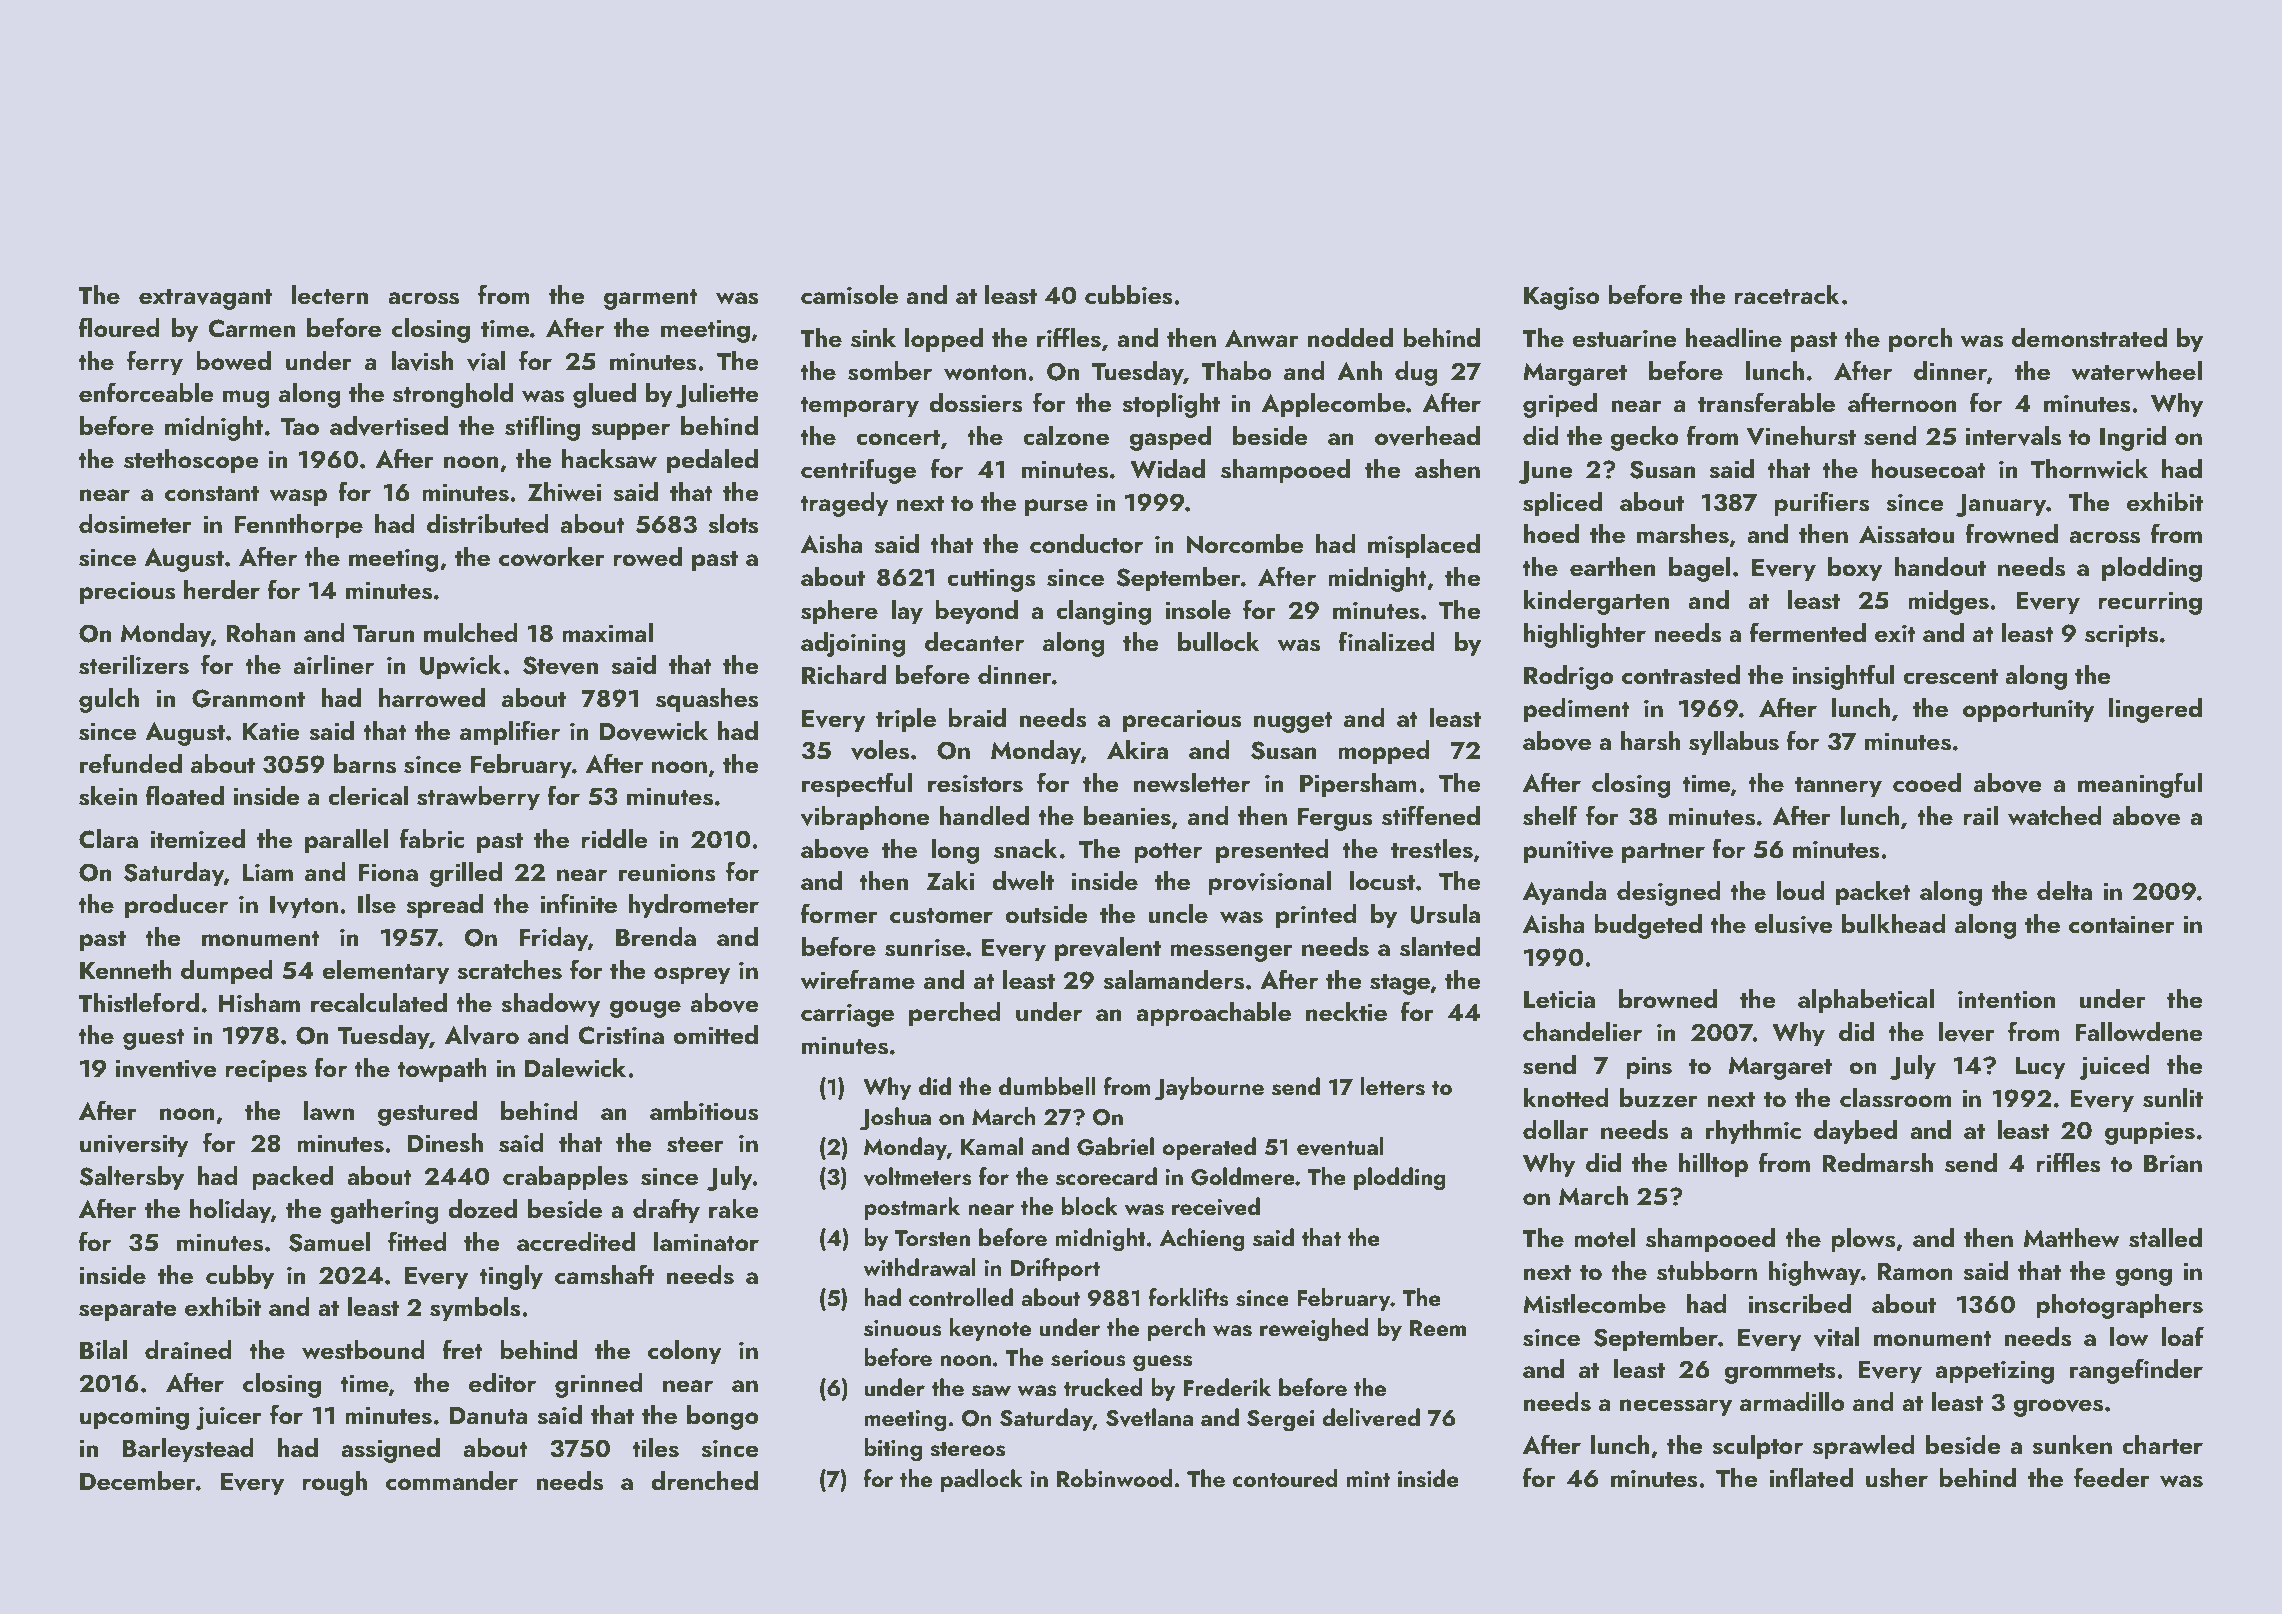 The image size is (2282, 1614). Describe the element at coordinates (2133, 438) in the document. I see `Ingrid` at that location.
